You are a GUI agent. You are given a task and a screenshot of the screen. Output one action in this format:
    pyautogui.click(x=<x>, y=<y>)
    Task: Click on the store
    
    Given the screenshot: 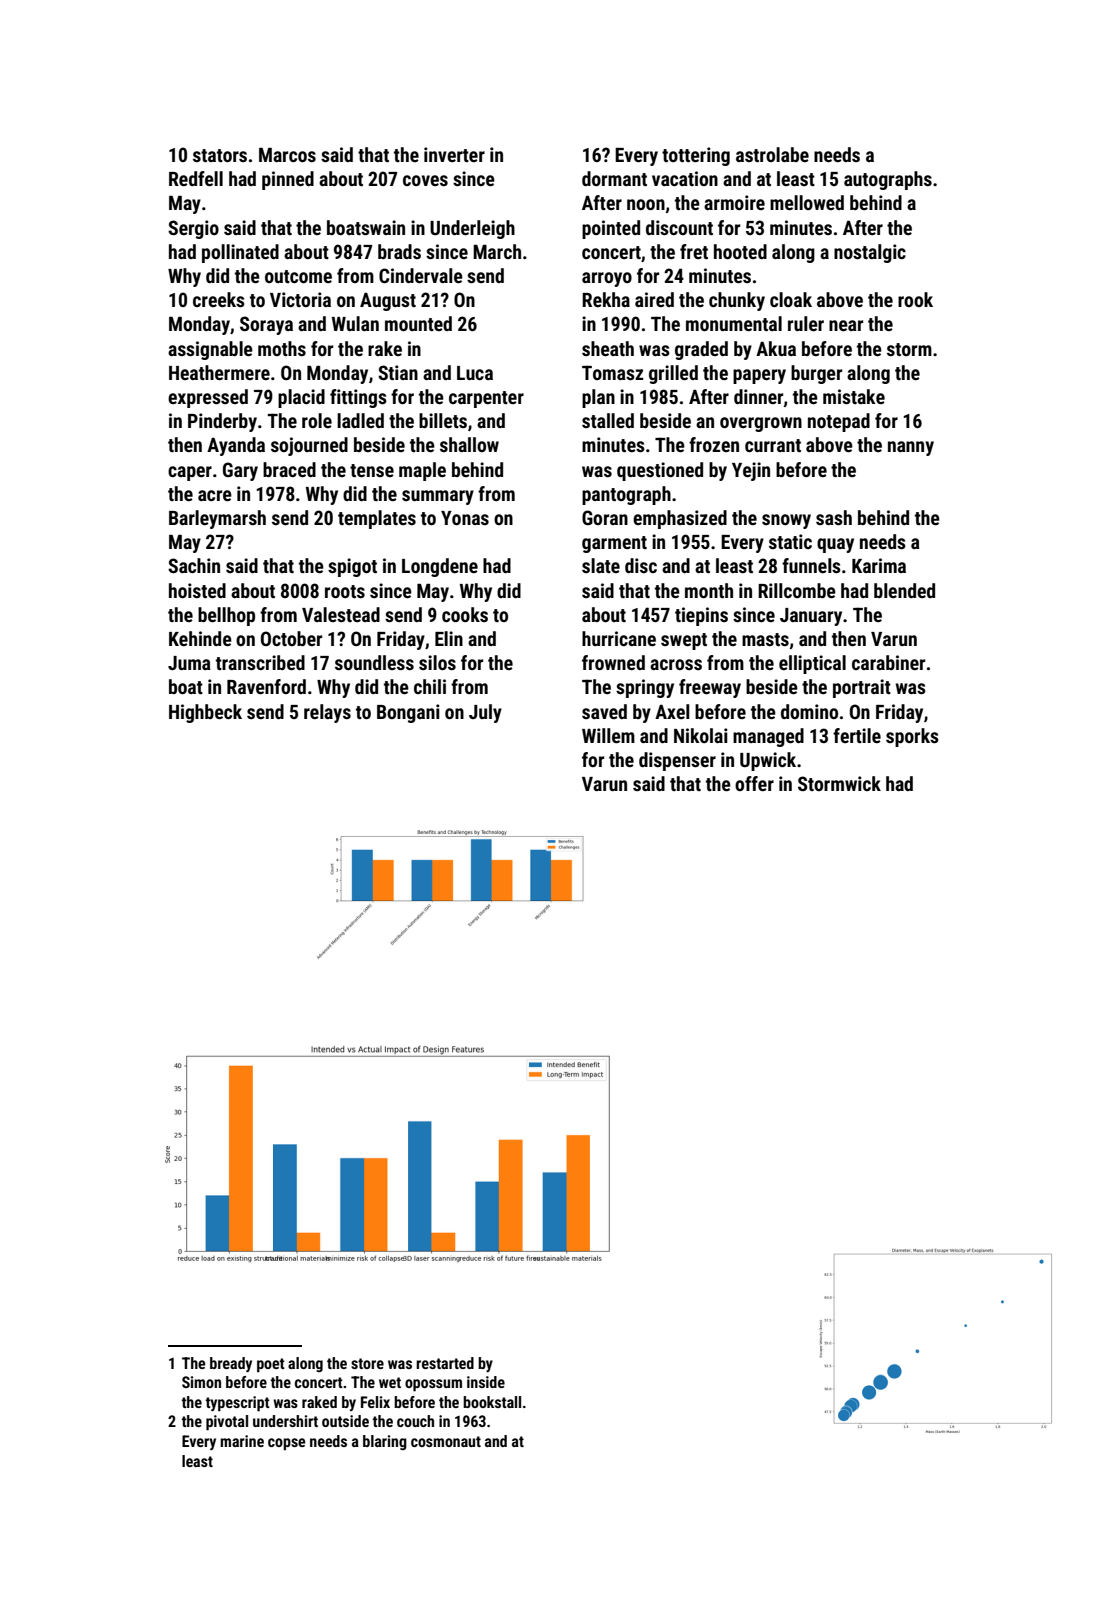 What is the action you would take?
    pyautogui.click(x=367, y=1363)
